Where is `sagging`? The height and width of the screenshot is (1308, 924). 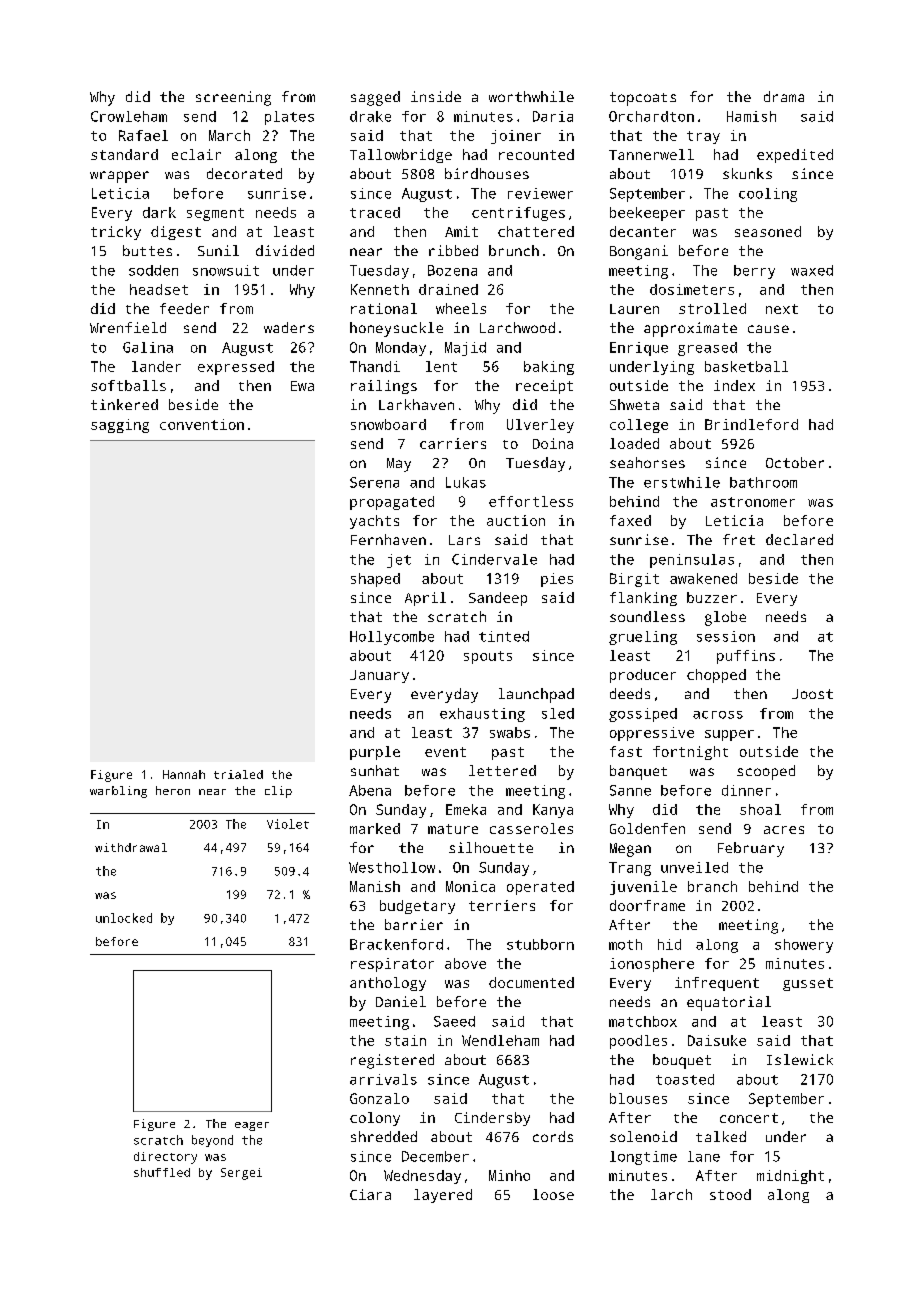
sagging is located at coordinates (120, 426).
